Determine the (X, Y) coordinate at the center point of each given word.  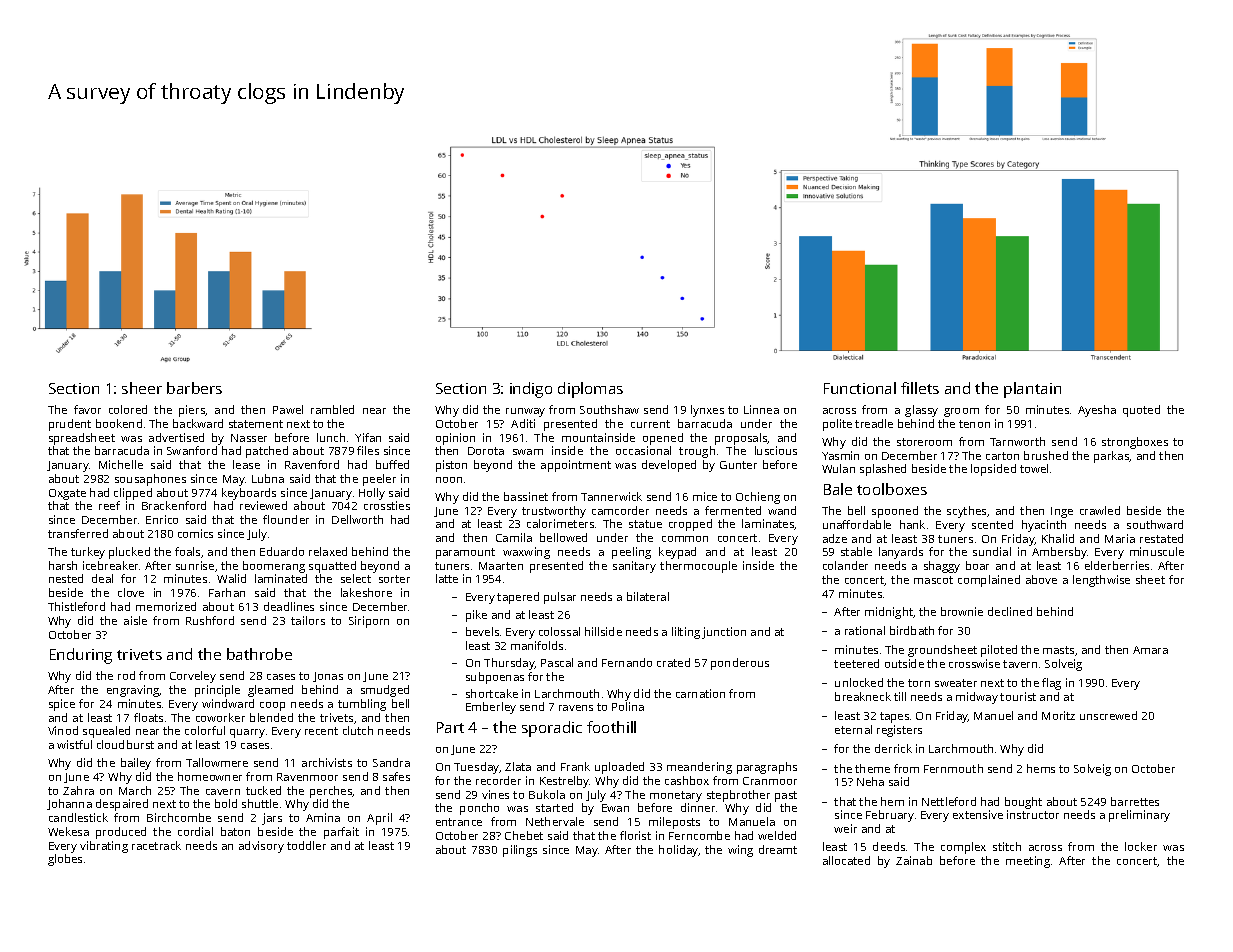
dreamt (778, 849)
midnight (889, 613)
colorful (205, 730)
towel (1034, 468)
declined (1010, 611)
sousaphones (150, 480)
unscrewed (1108, 715)
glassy (921, 411)
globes (65, 860)
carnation (700, 693)
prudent (70, 425)
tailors (308, 620)
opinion (455, 439)
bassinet (526, 496)
